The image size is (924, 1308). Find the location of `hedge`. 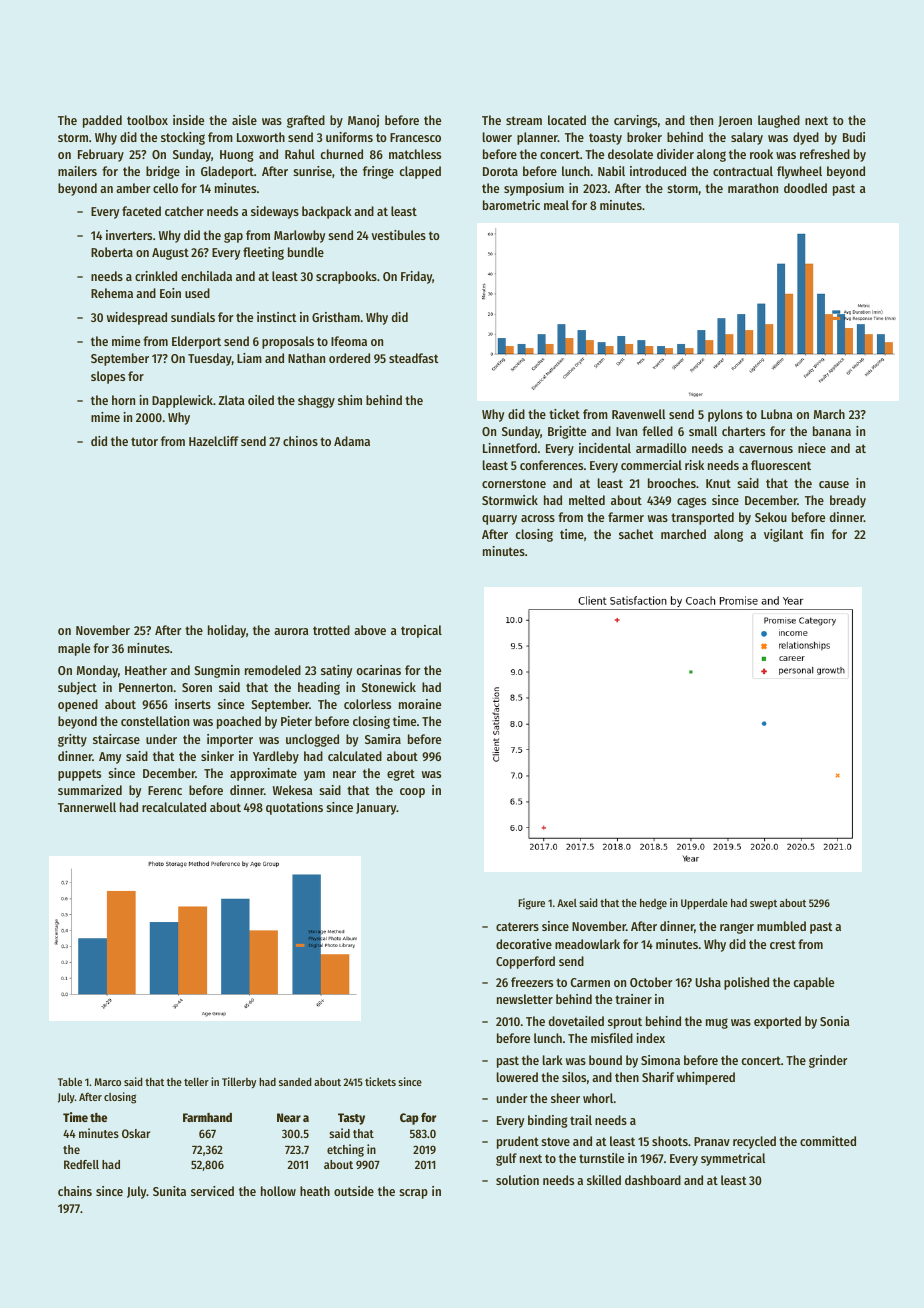

hedge is located at coordinates (653, 904).
